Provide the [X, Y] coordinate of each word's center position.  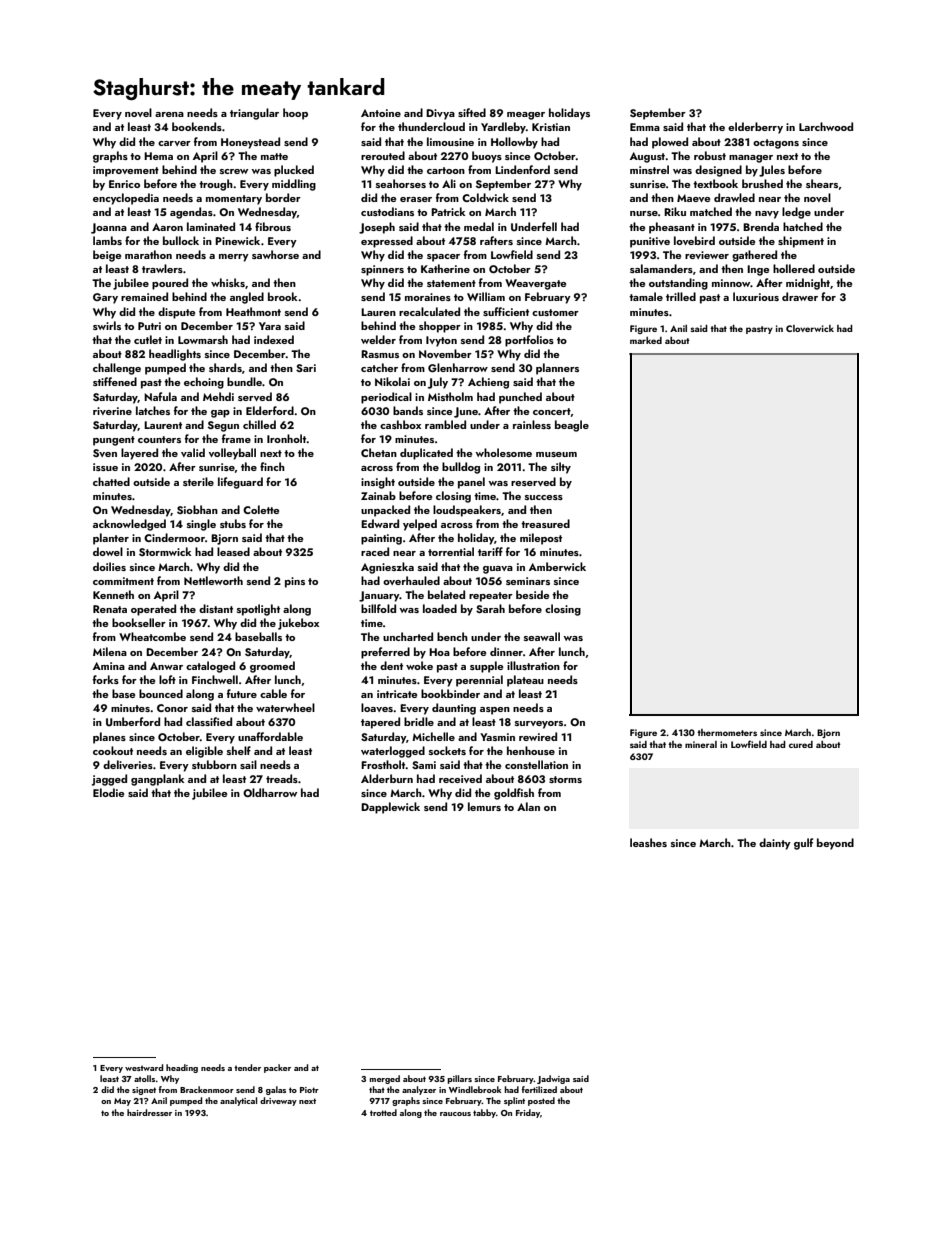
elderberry [755, 128]
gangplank [158, 780]
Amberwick [557, 566]
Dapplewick [390, 808]
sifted [472, 112]
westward [144, 1067]
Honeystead [250, 143]
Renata [110, 609]
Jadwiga [553, 1079]
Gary [105, 298]
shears [822, 183]
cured [801, 744]
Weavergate [535, 284]
